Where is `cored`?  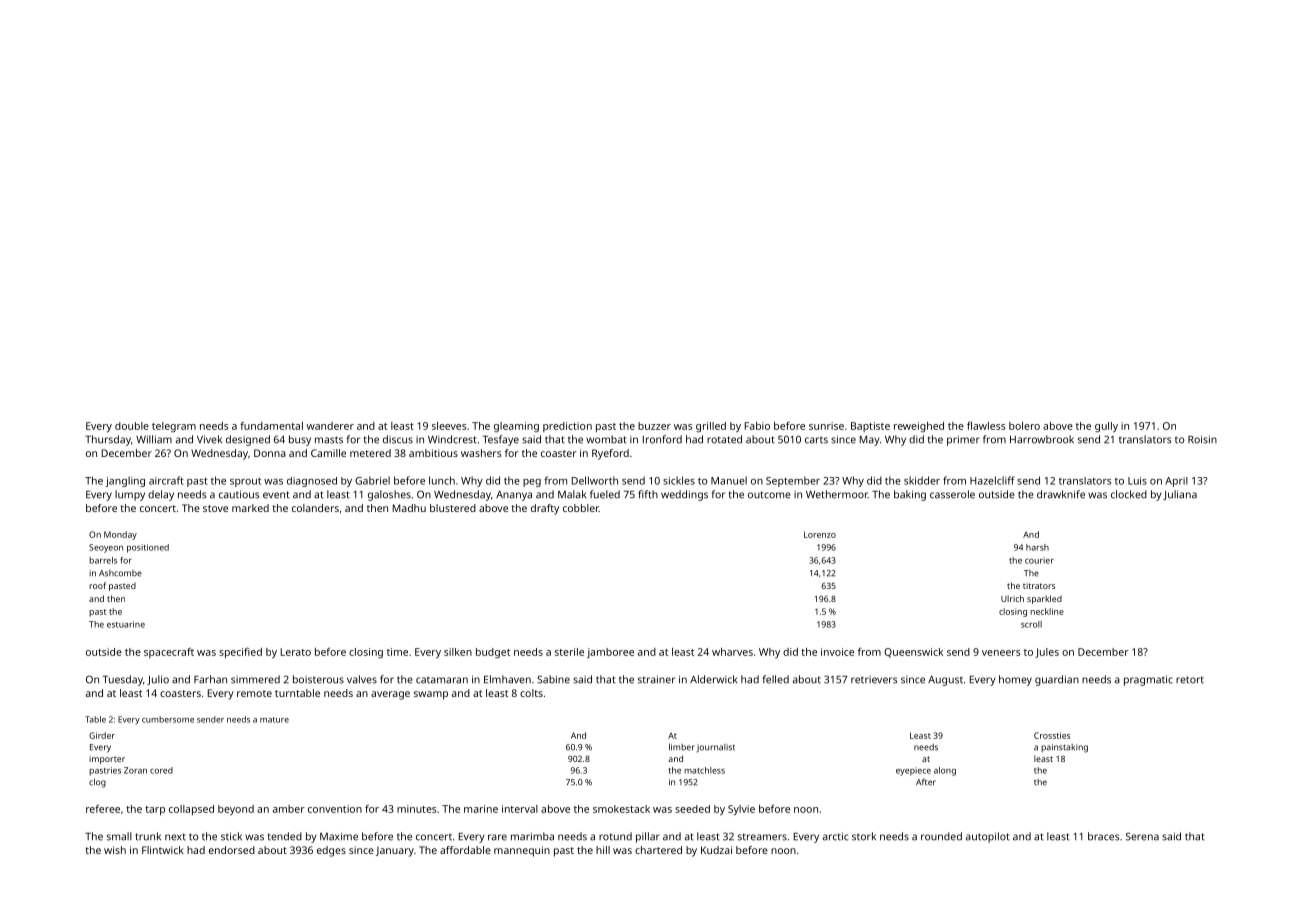
cored is located at coordinates (161, 770).
